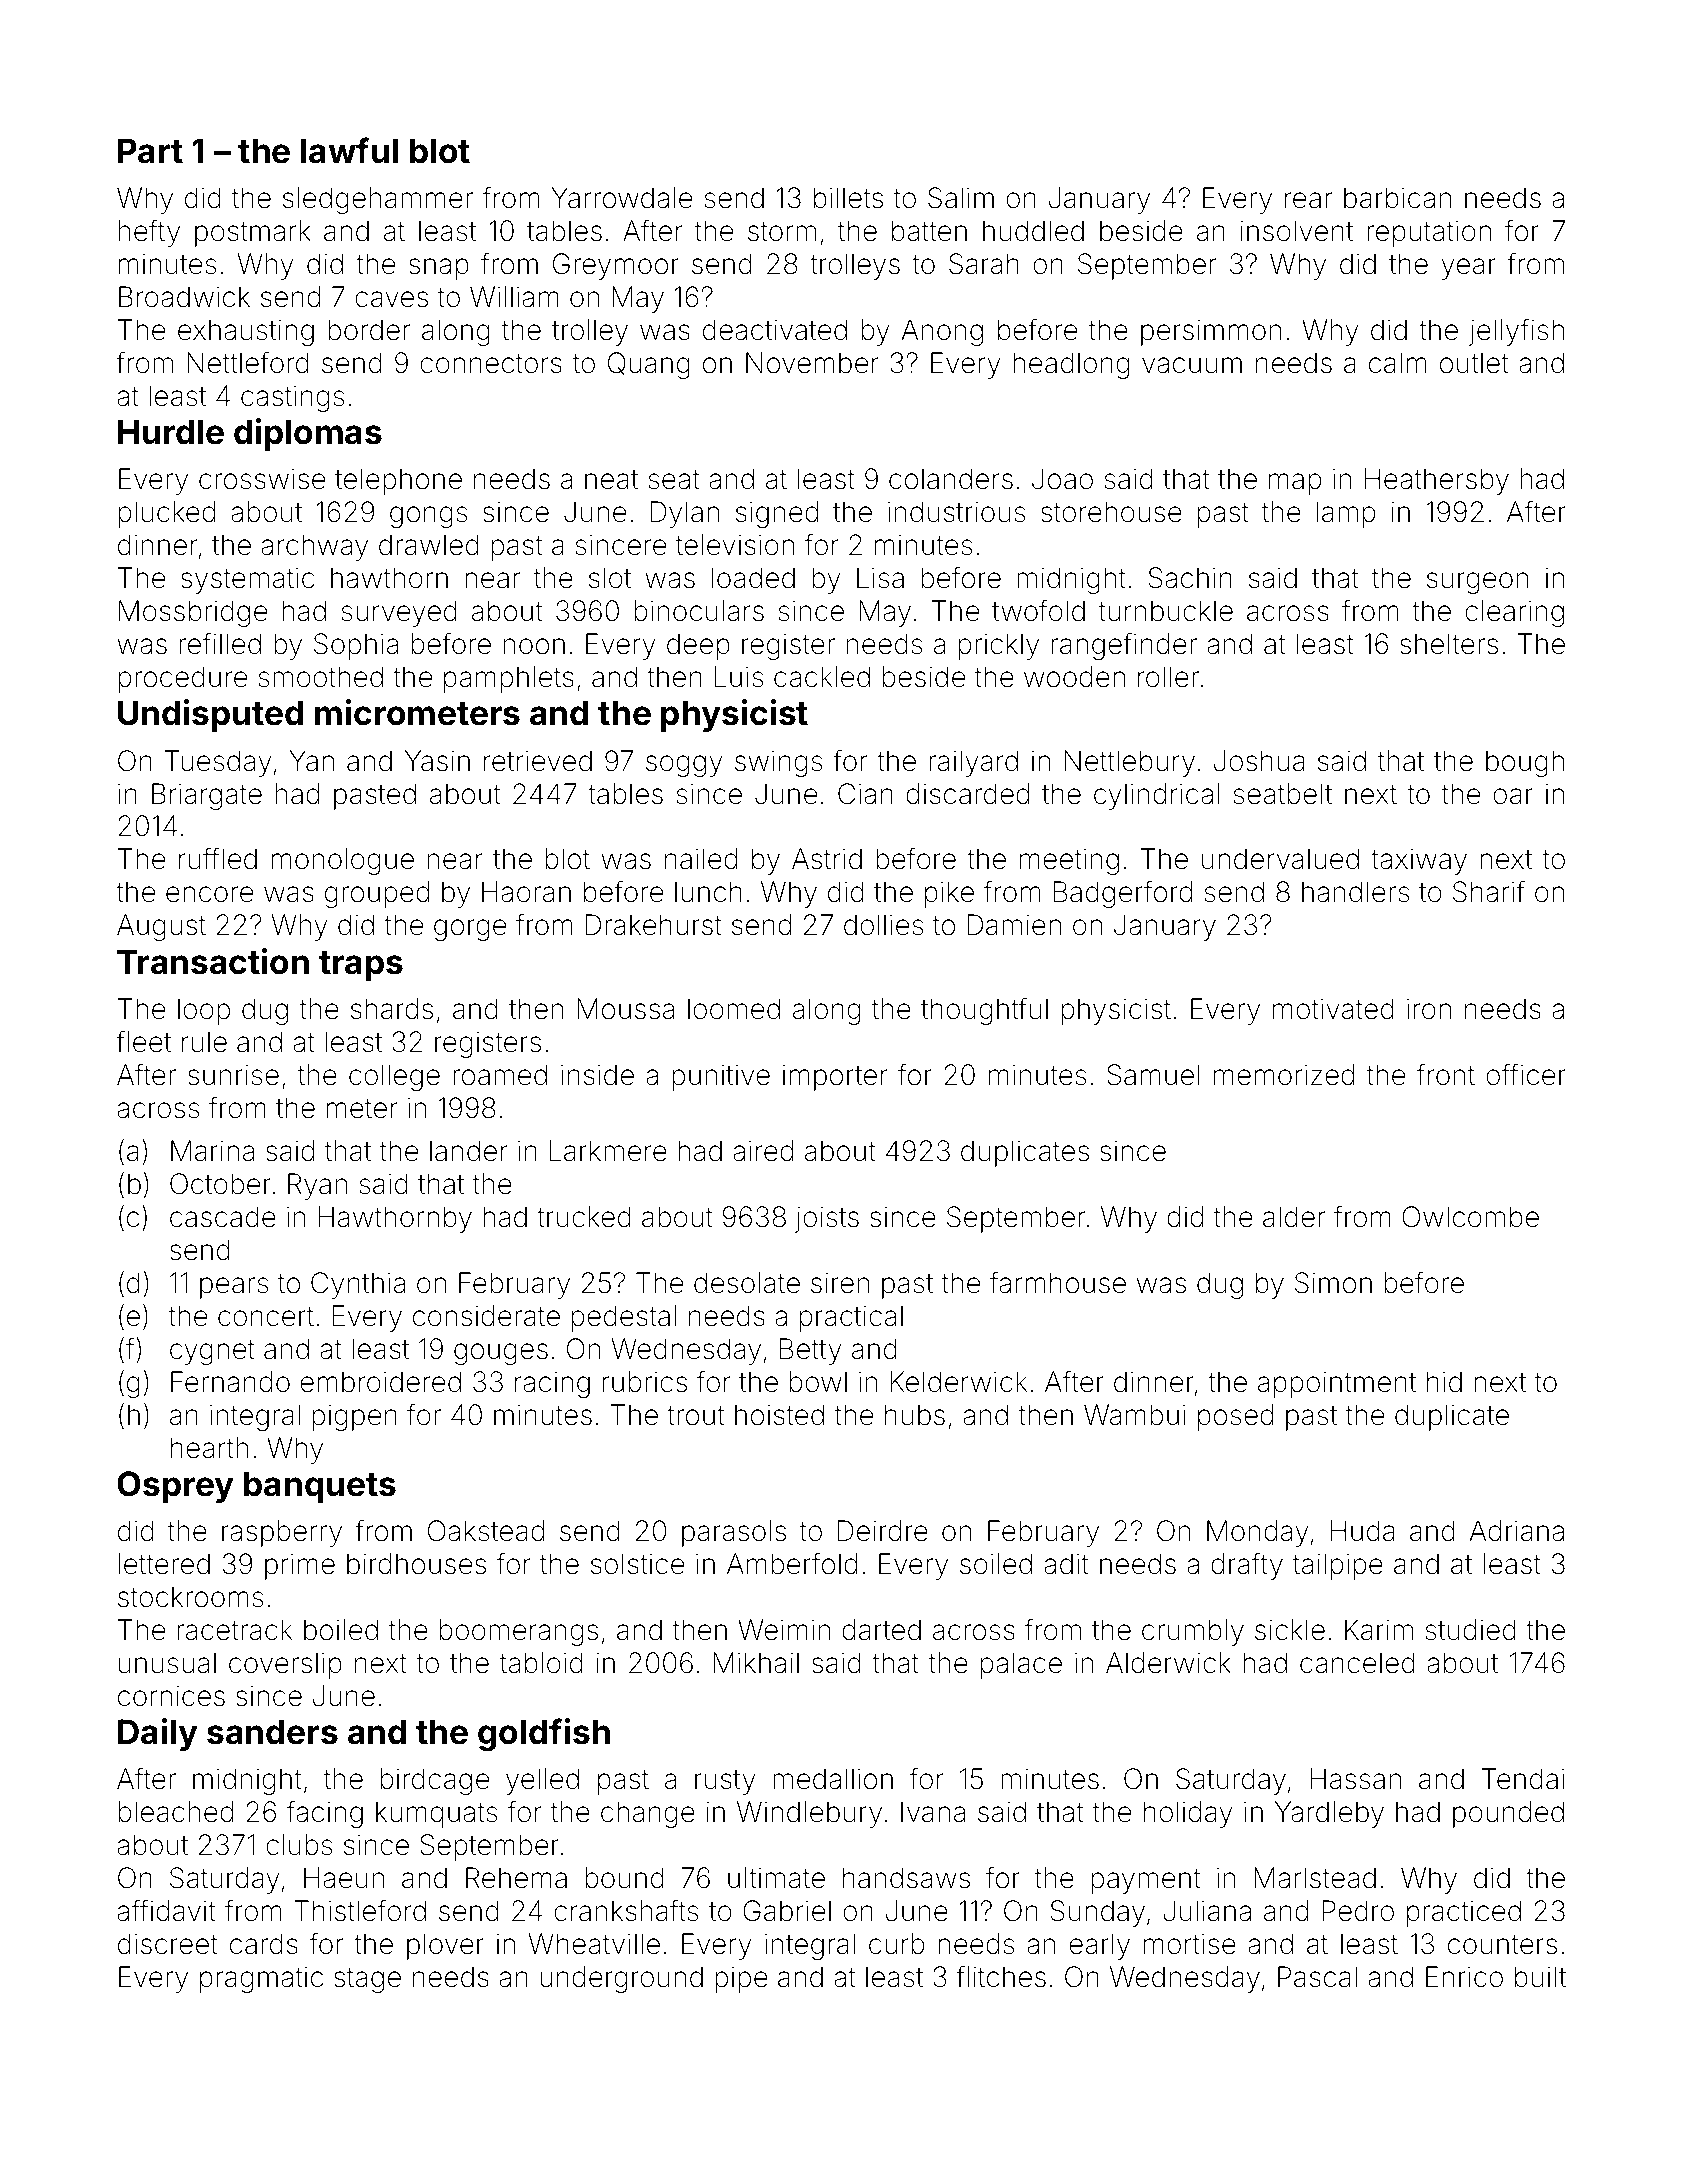 Image resolution: width=1683 pixels, height=2178 pixels. What do you see at coordinates (167, 1663) in the screenshot?
I see `unusual` at bounding box center [167, 1663].
